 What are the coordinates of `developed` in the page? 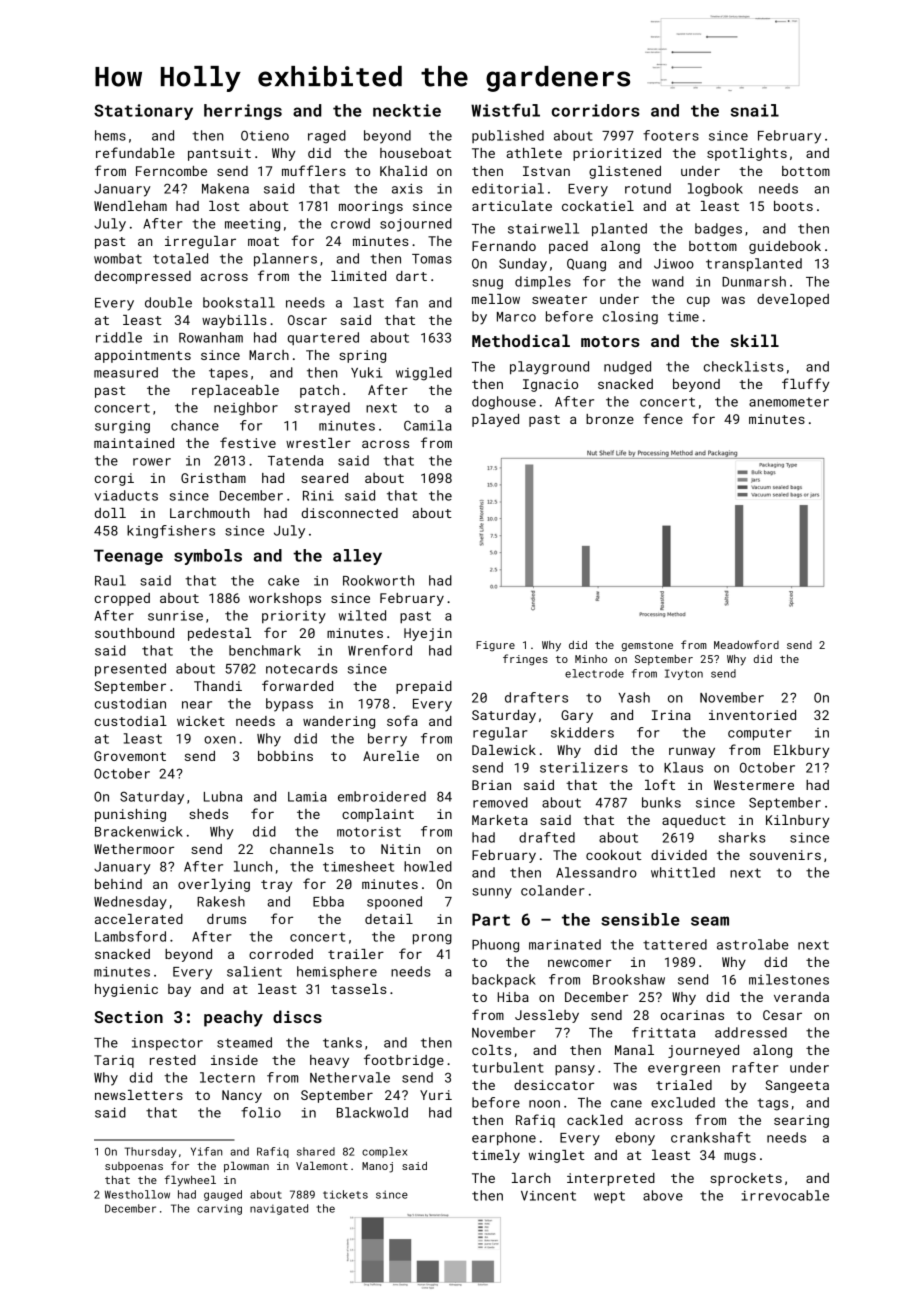 It's located at (793, 300).
